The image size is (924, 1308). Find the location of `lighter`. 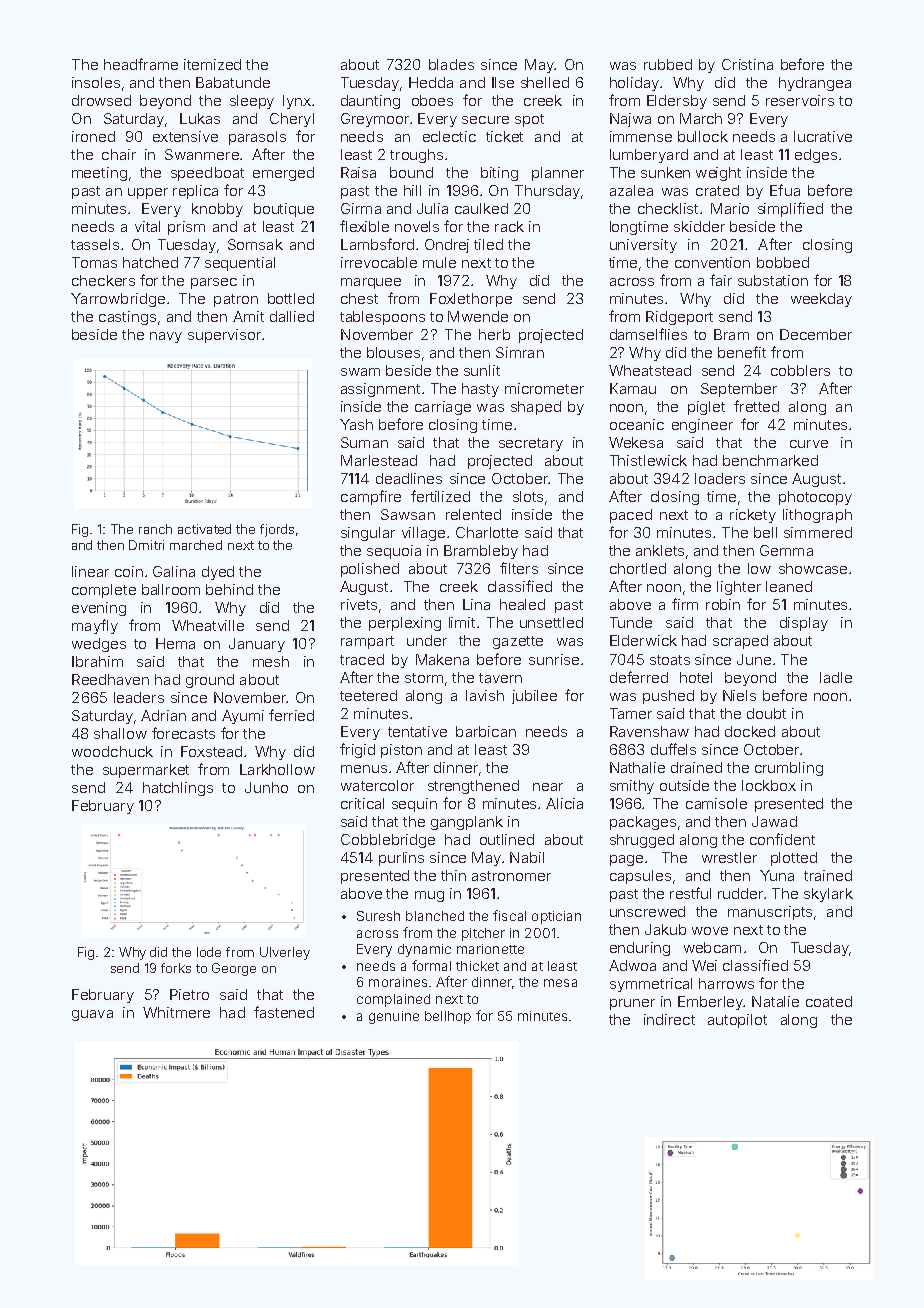

lighter is located at coordinates (739, 588).
